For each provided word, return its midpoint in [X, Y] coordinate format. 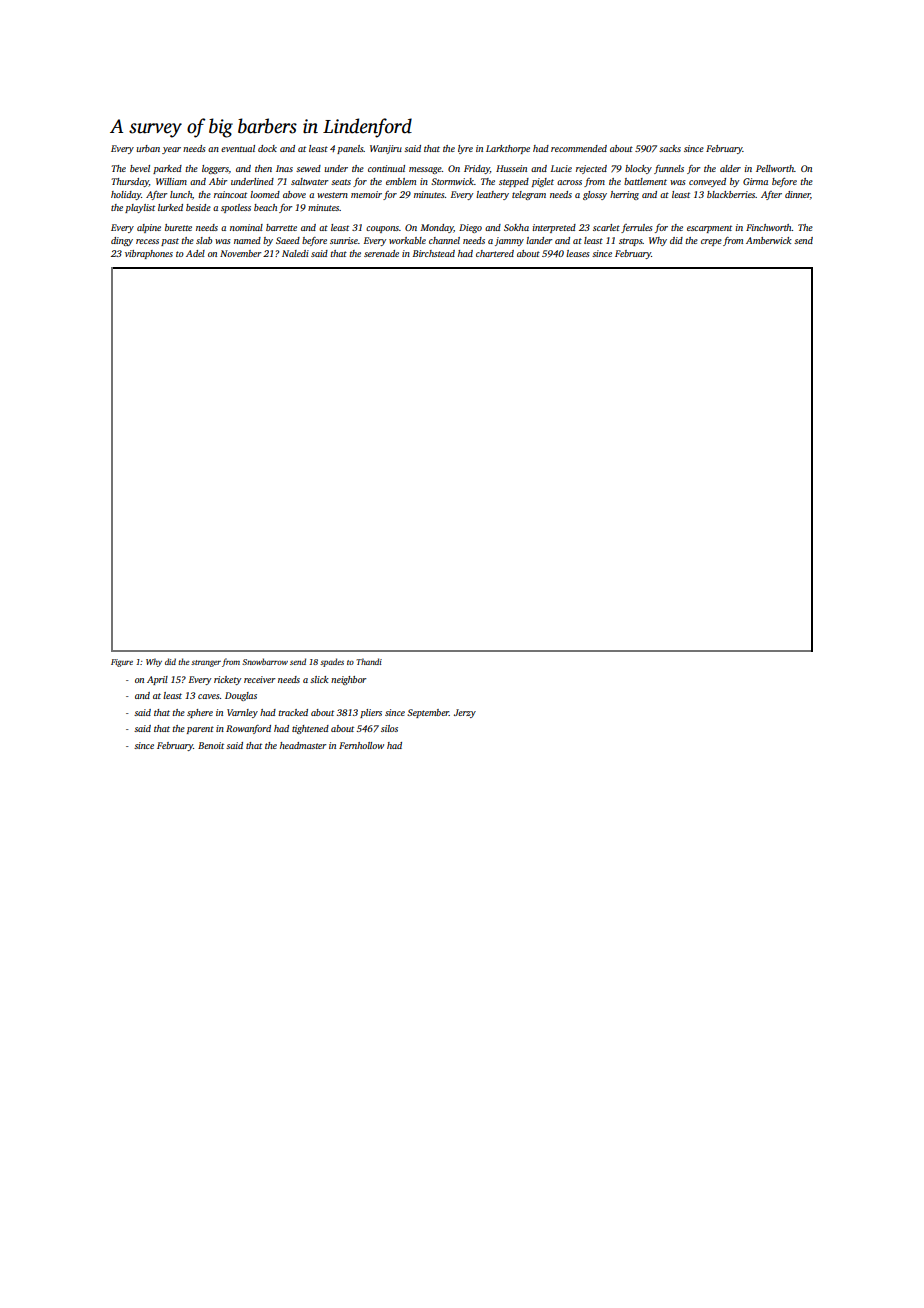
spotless [236, 208]
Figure [122, 663]
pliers [371, 713]
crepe [711, 242]
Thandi [369, 661]
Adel [195, 253]
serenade [381, 253]
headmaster [303, 745]
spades [332, 662]
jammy [509, 241]
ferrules [637, 228]
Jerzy [465, 713]
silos [389, 728]
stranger [206, 663]
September [428, 713]
